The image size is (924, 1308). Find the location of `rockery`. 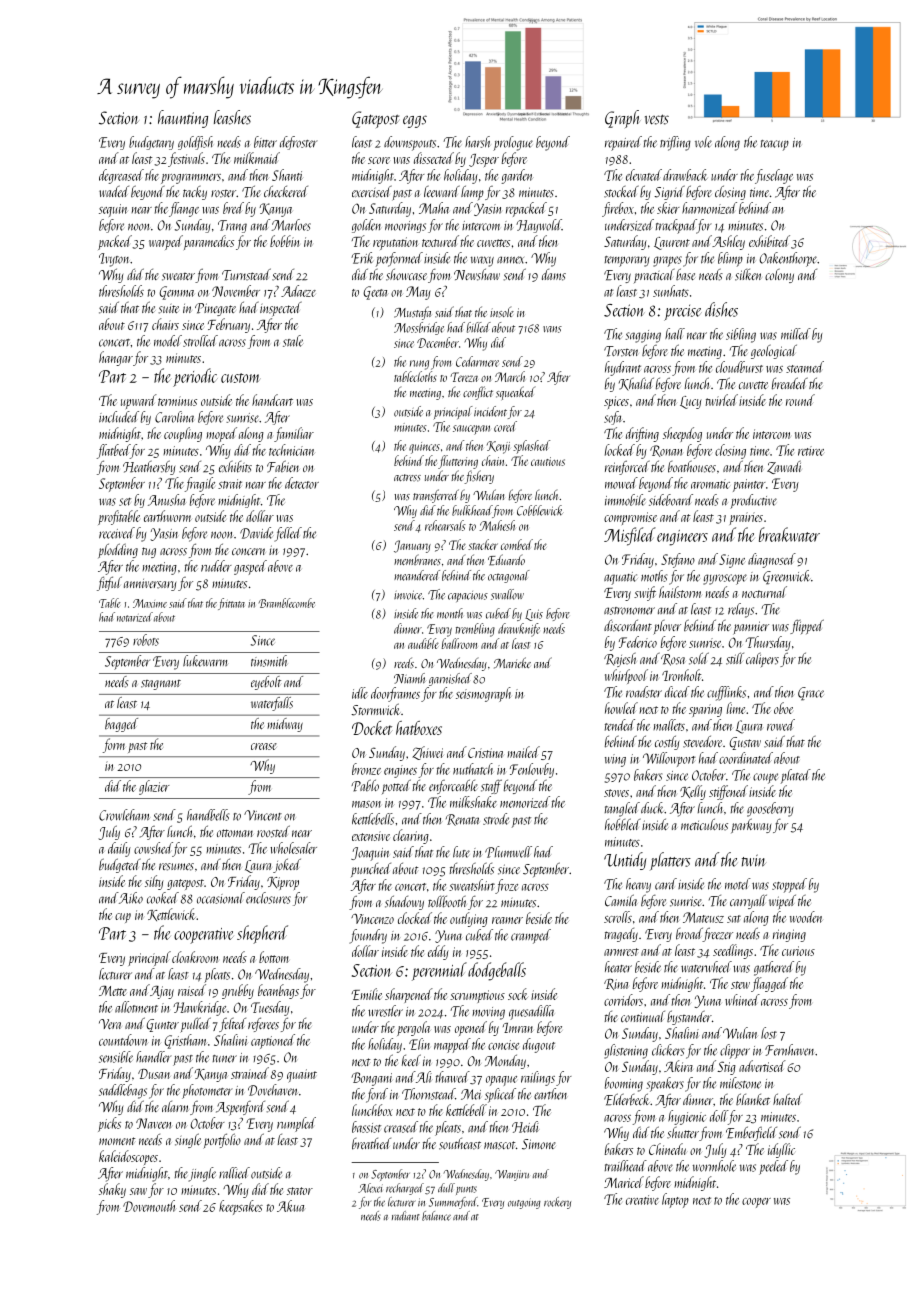

rockery is located at coordinates (557, 1203).
